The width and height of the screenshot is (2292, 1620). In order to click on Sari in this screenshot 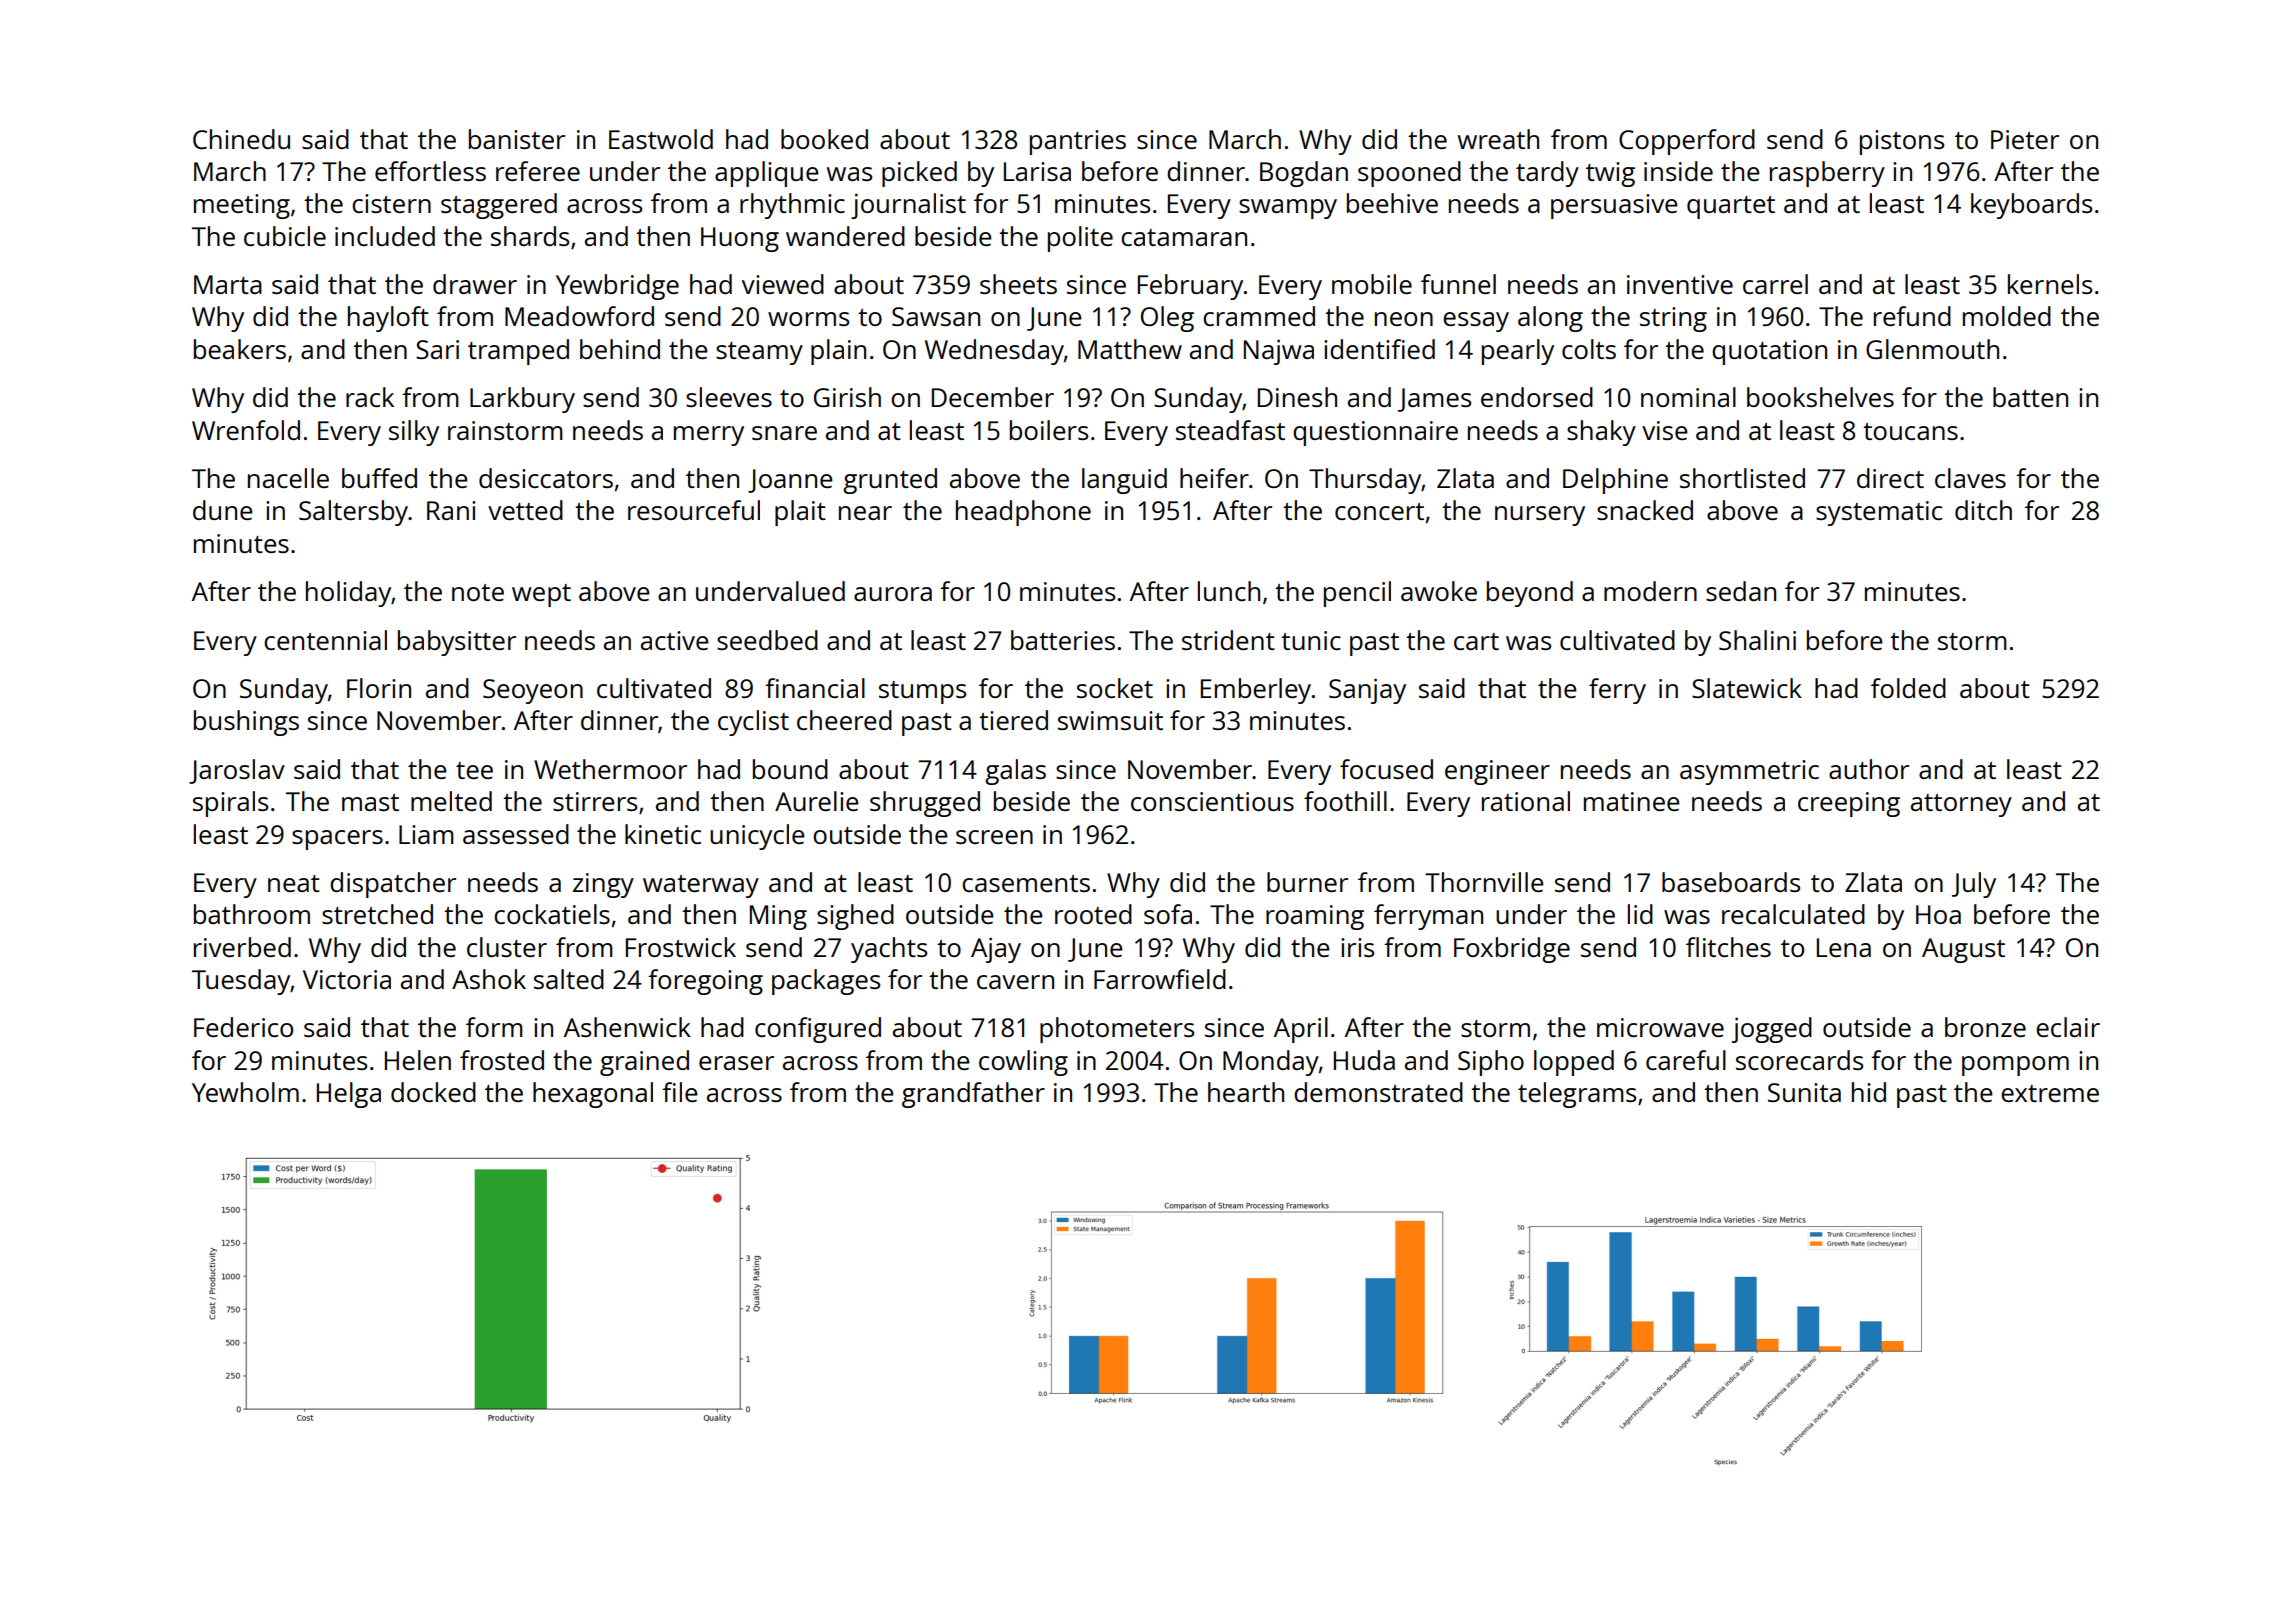, I will do `click(437, 349)`.
